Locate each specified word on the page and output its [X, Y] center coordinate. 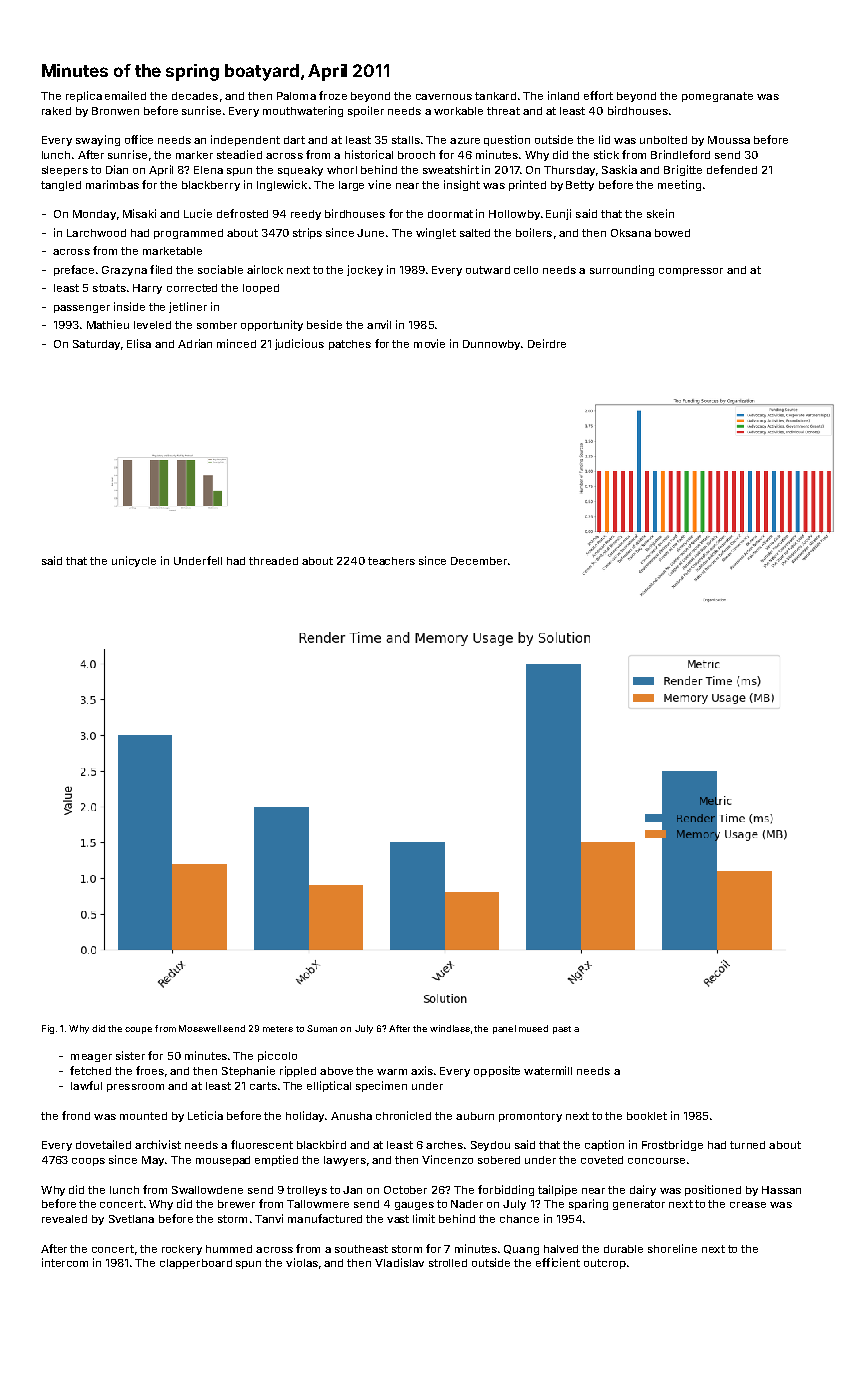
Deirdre [547, 343]
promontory [530, 1117]
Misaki [139, 213]
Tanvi [269, 1218]
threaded [273, 561]
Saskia [619, 169]
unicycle [134, 561]
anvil [379, 324]
